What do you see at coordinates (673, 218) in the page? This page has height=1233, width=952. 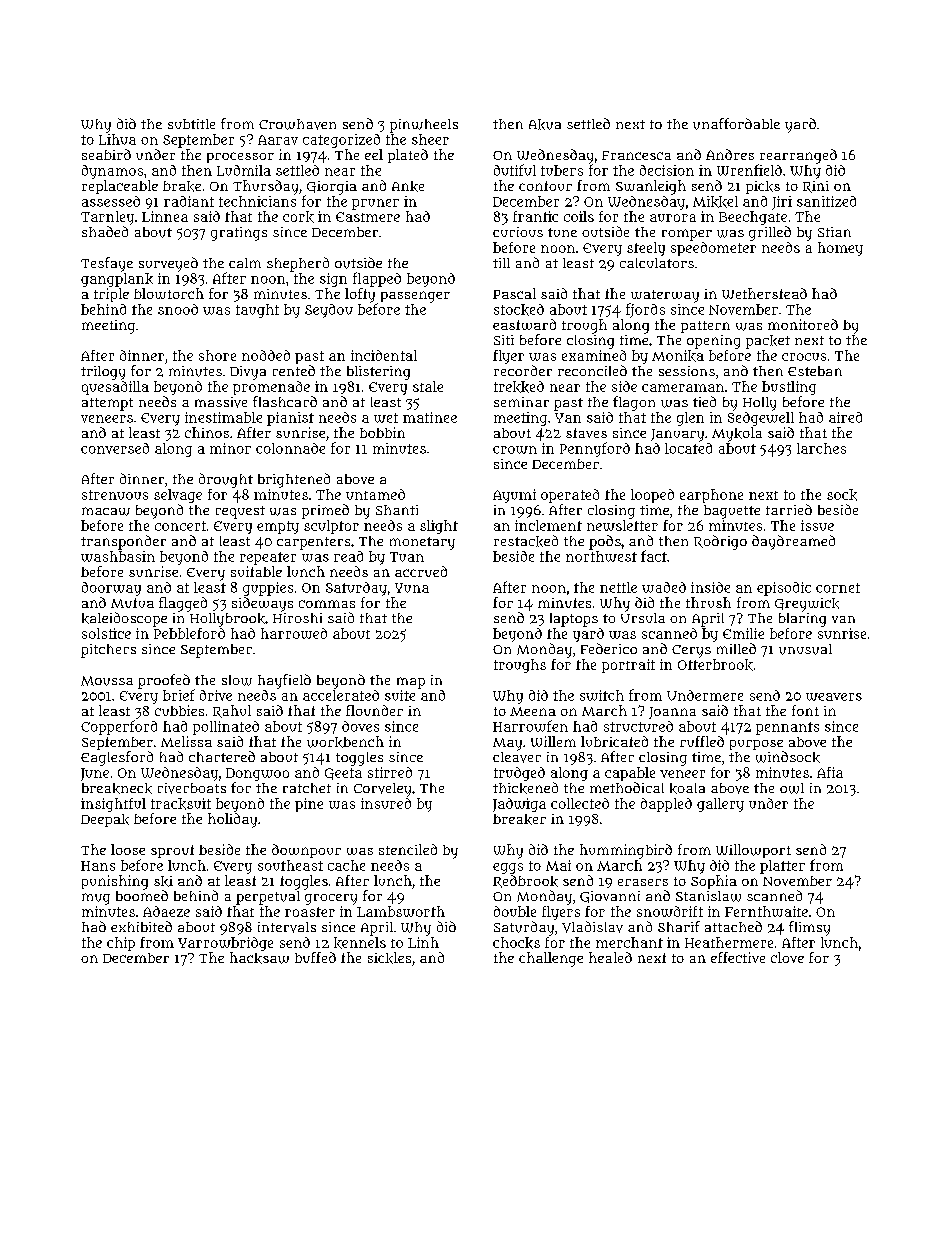 I see `aurora` at bounding box center [673, 218].
